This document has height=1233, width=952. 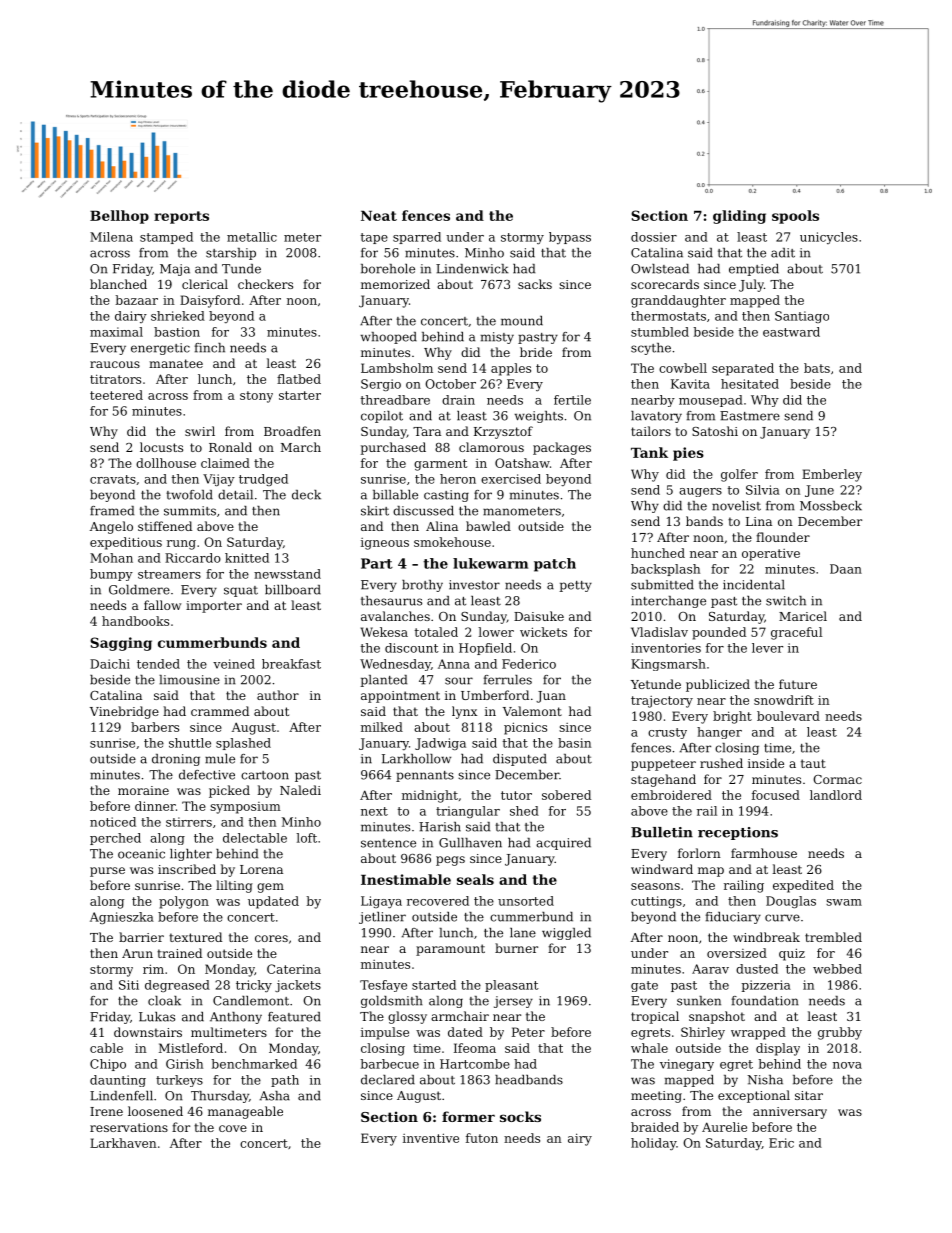 I want to click on flatbed, so click(x=299, y=379).
